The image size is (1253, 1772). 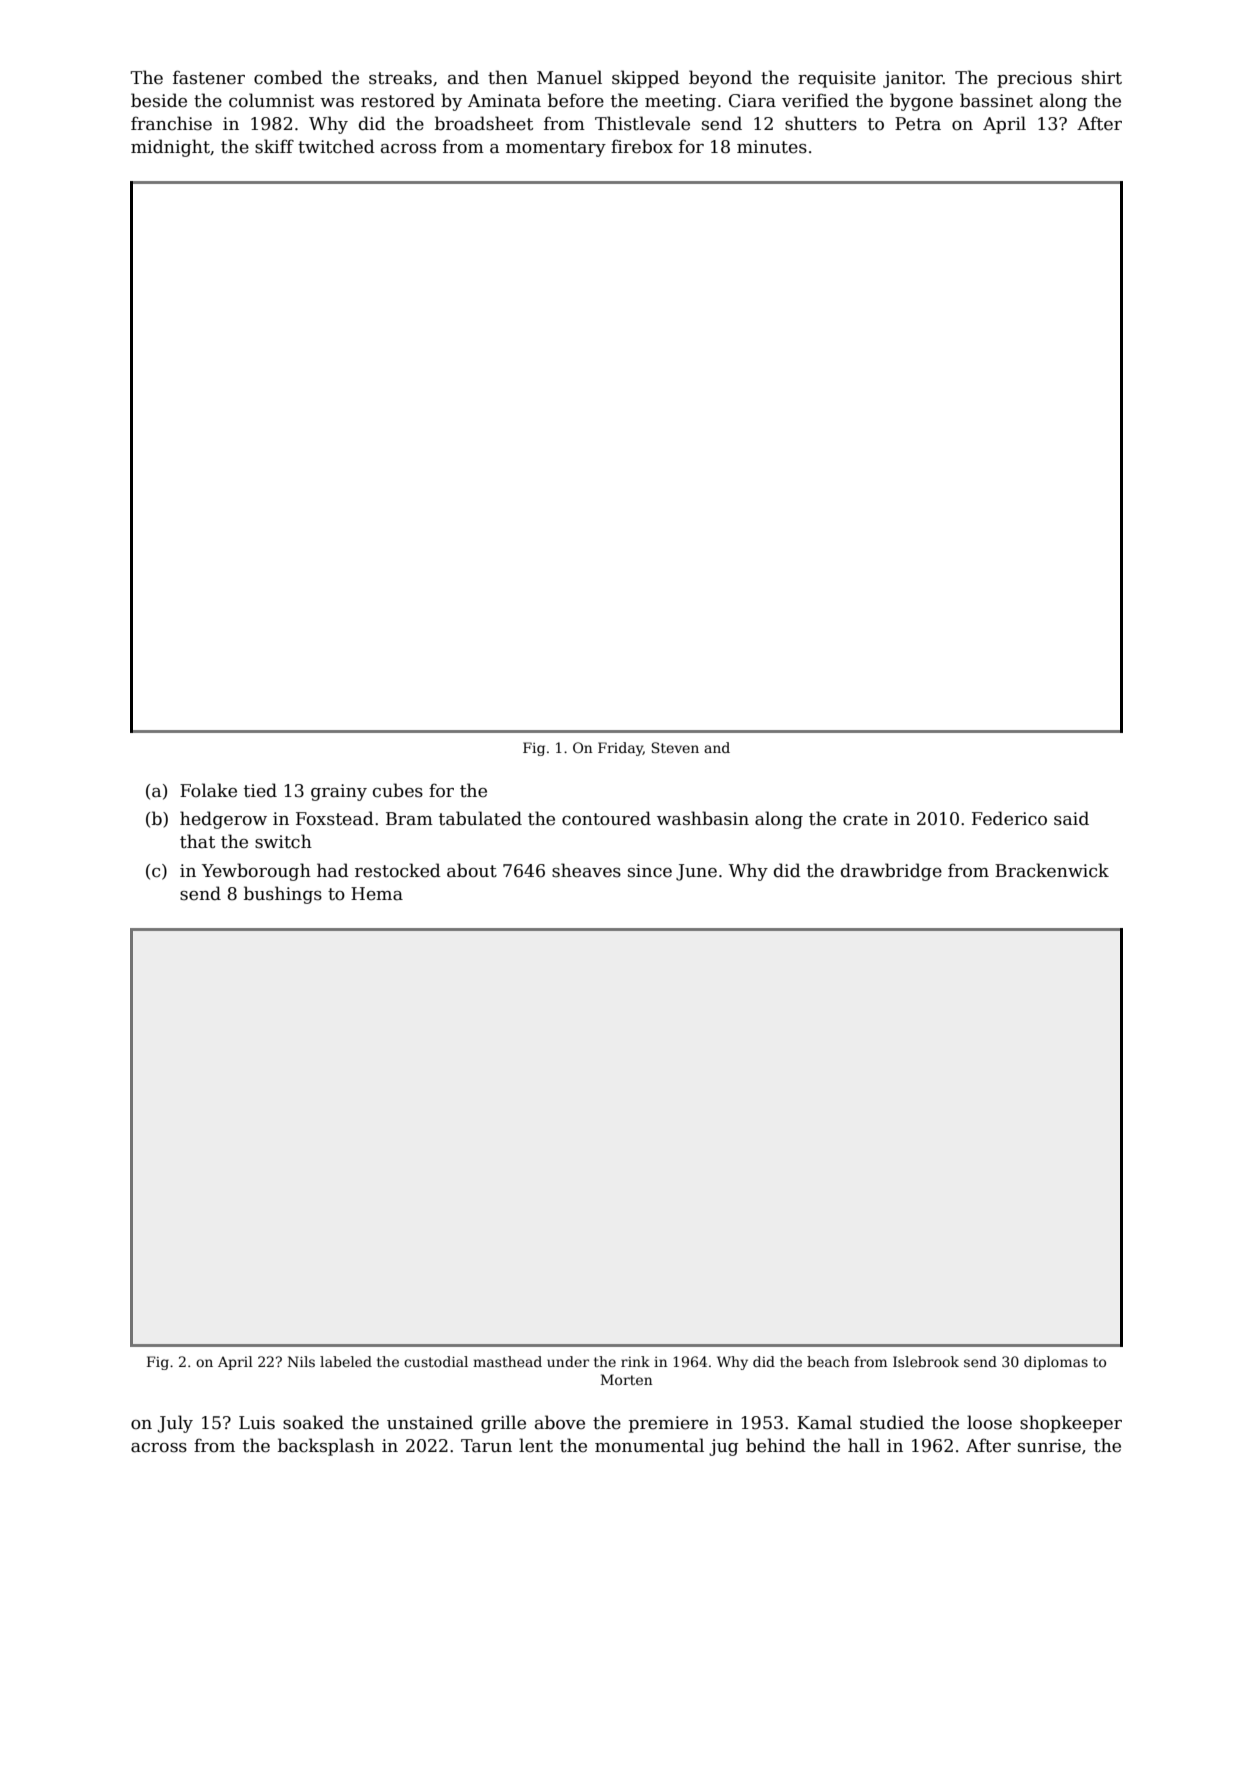 I want to click on Folake, so click(x=208, y=790).
